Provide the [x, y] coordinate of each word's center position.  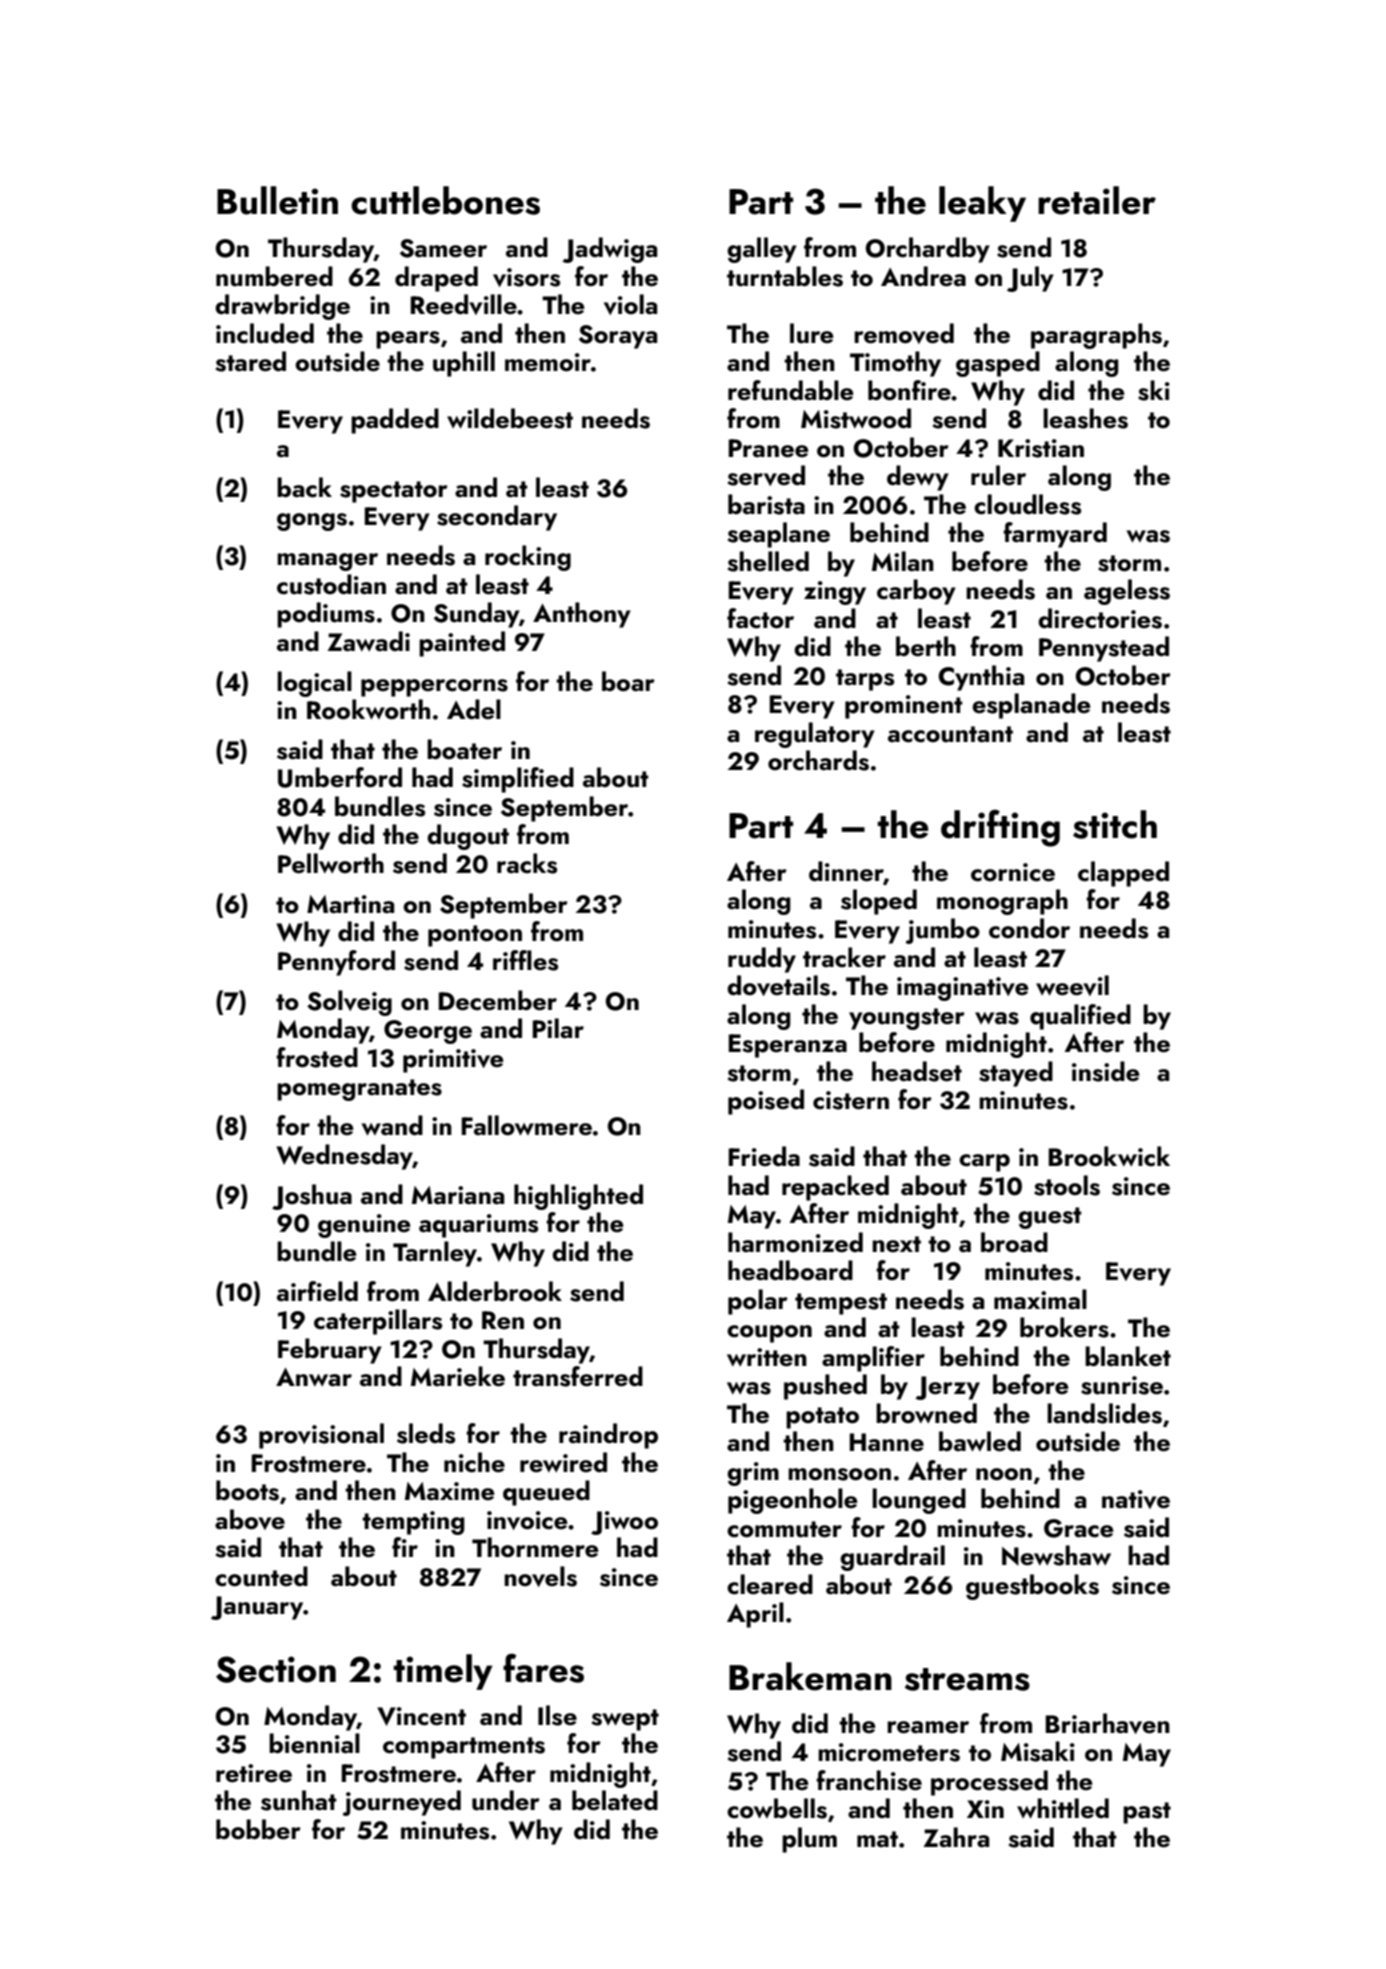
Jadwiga [609, 250]
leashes [1085, 418]
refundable [790, 390]
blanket [1128, 1356]
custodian [331, 584]
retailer [1097, 200]
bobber [258, 1829]
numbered [274, 276]
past [1147, 1813]
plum [809, 1840]
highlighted [578, 1197]
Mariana [458, 1195]
